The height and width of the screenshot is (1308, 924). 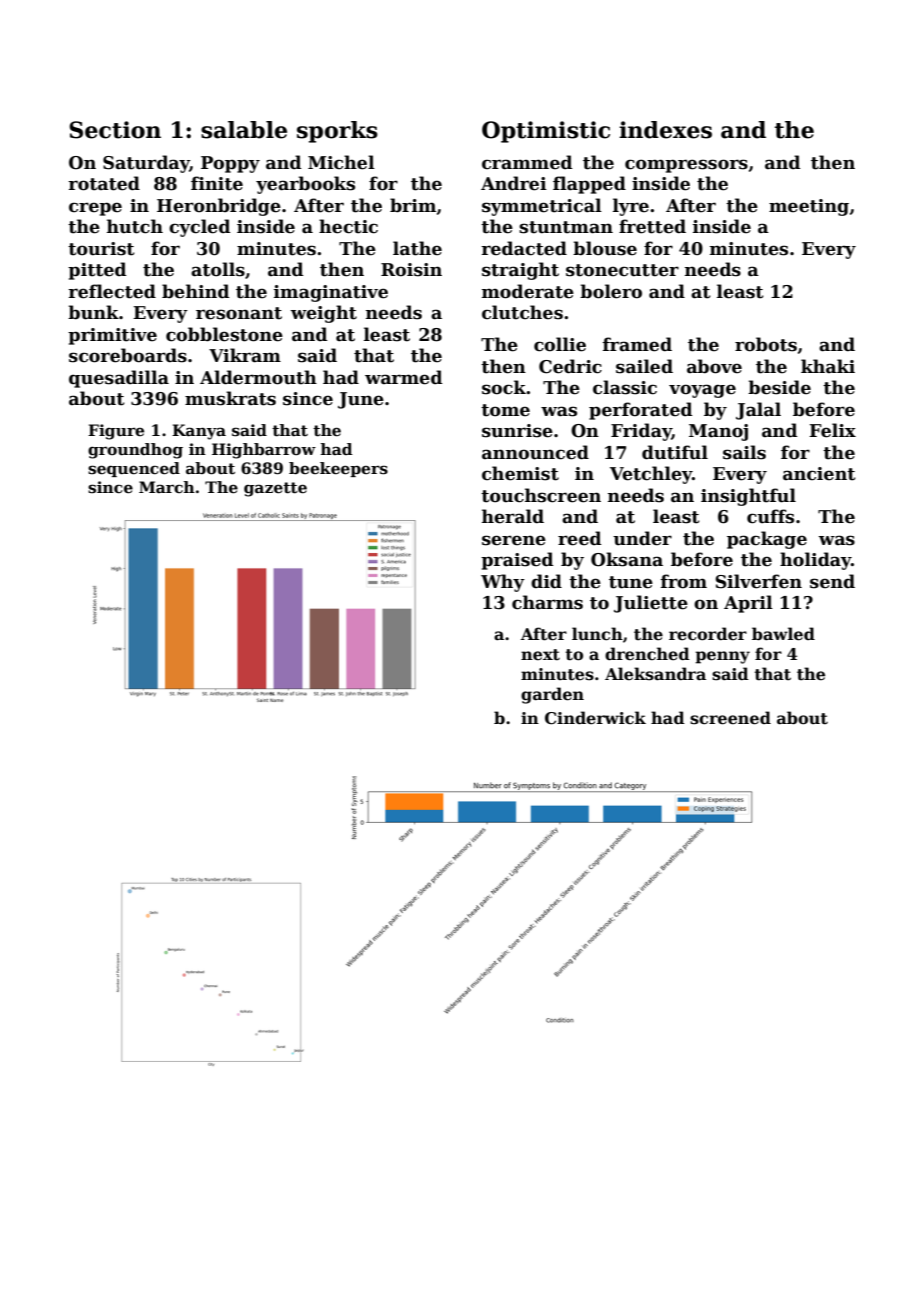 What do you see at coordinates (411, 270) in the screenshot?
I see `Roisin` at bounding box center [411, 270].
